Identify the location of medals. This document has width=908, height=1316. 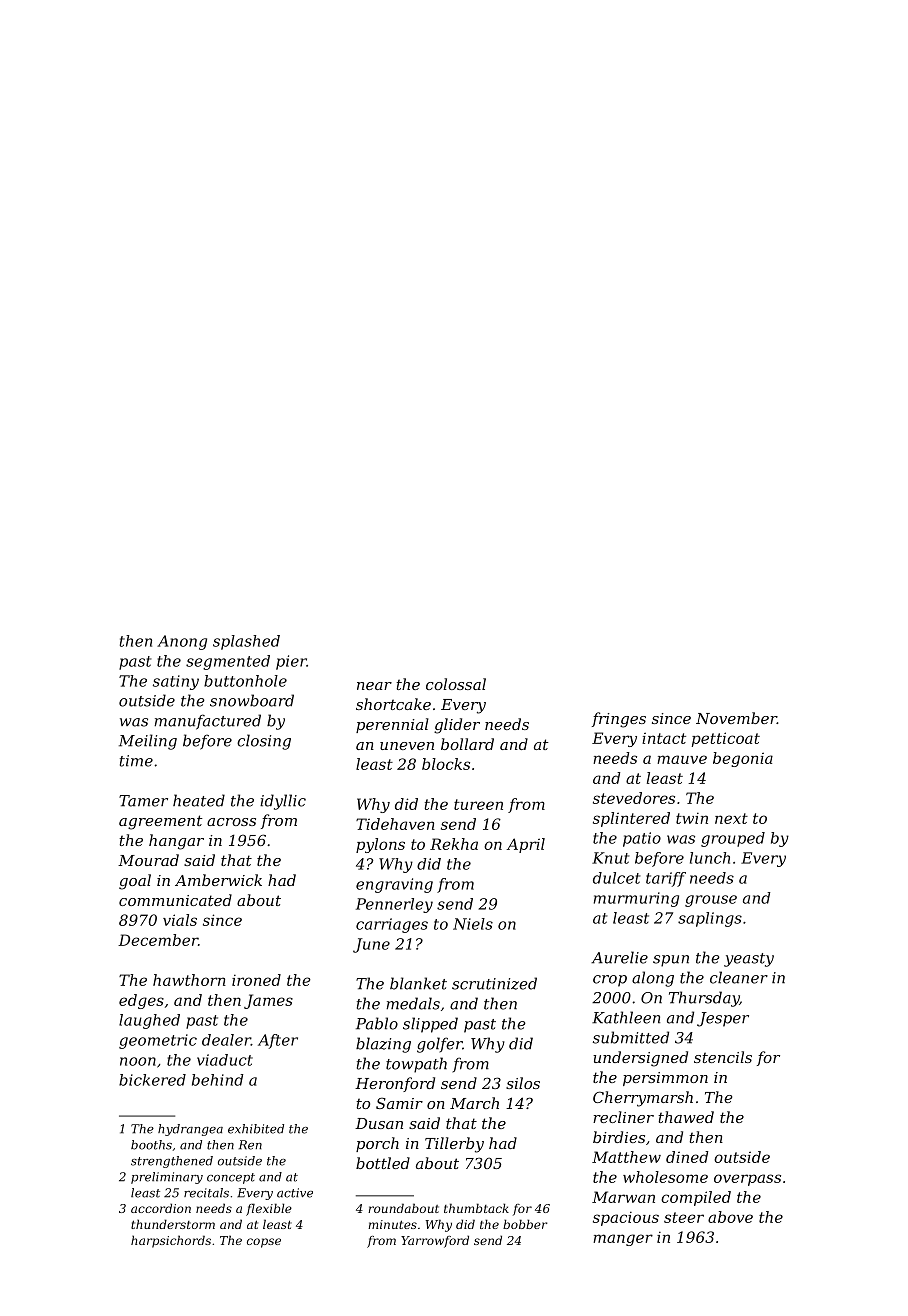
(413, 1003).
